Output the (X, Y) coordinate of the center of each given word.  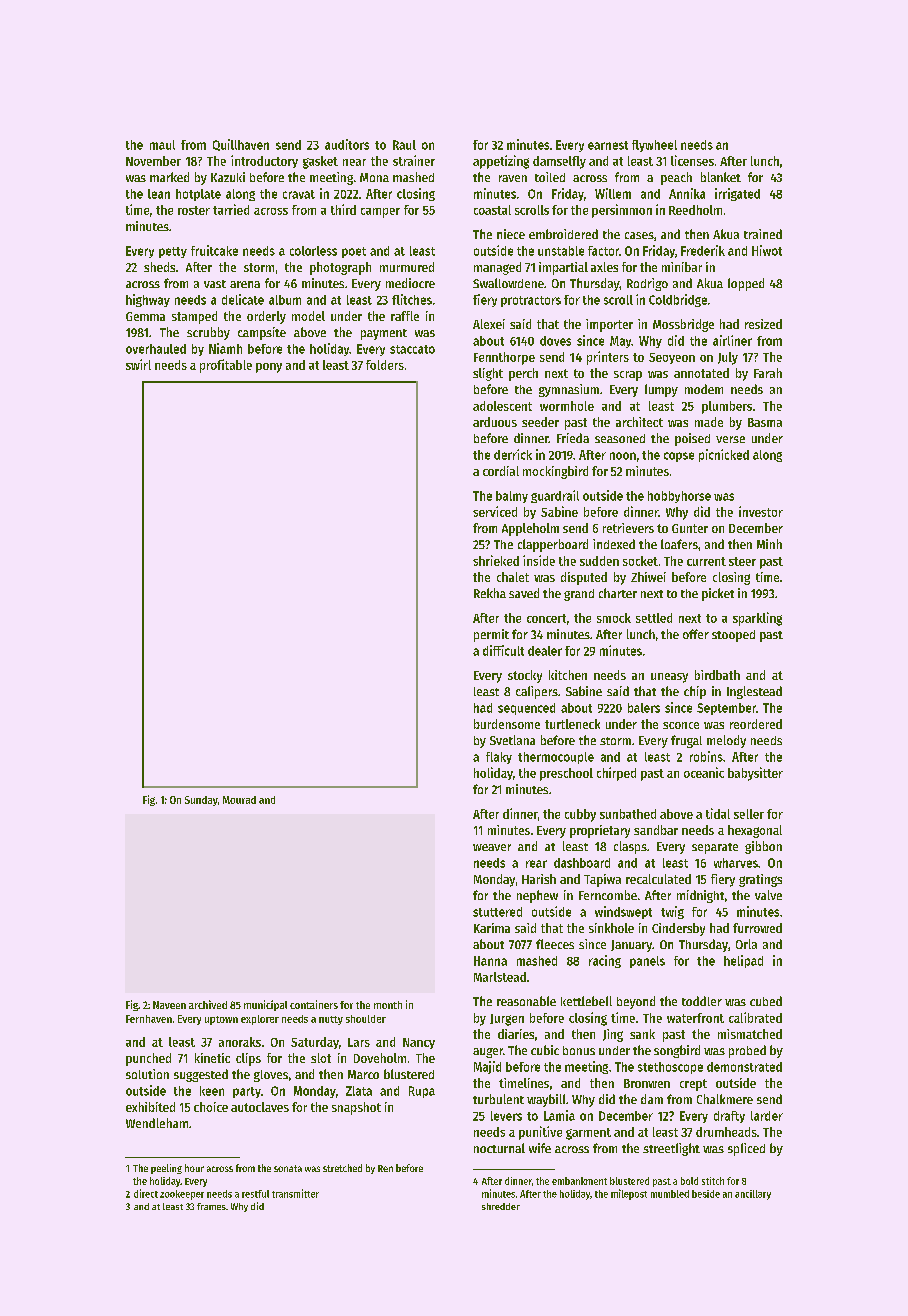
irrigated (737, 194)
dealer (545, 651)
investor (761, 511)
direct (146, 1193)
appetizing (501, 162)
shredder (501, 1206)
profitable (226, 366)
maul (162, 145)
